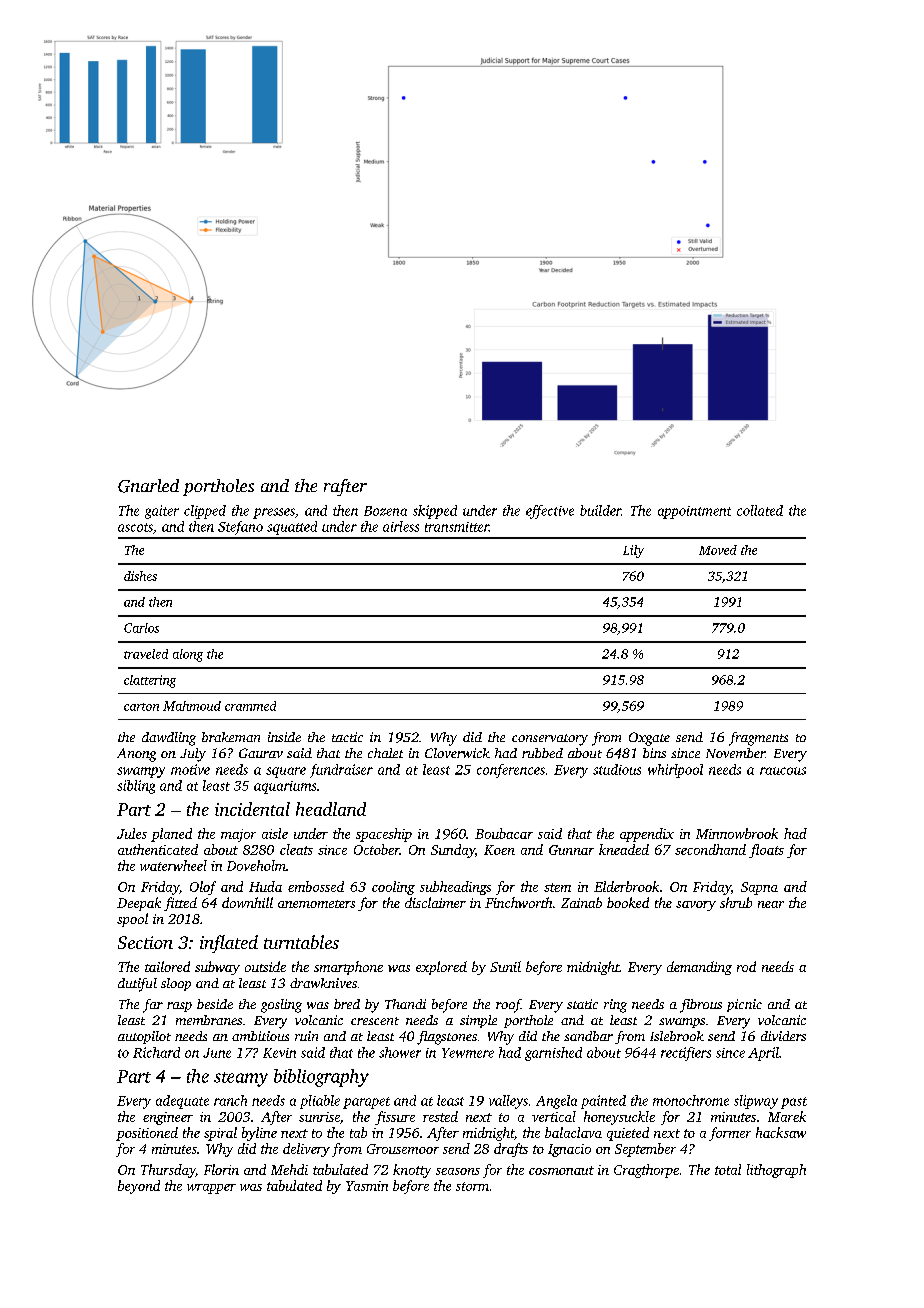 Image resolution: width=924 pixels, height=1308 pixels. What do you see at coordinates (286, 772) in the document?
I see `square` at bounding box center [286, 772].
